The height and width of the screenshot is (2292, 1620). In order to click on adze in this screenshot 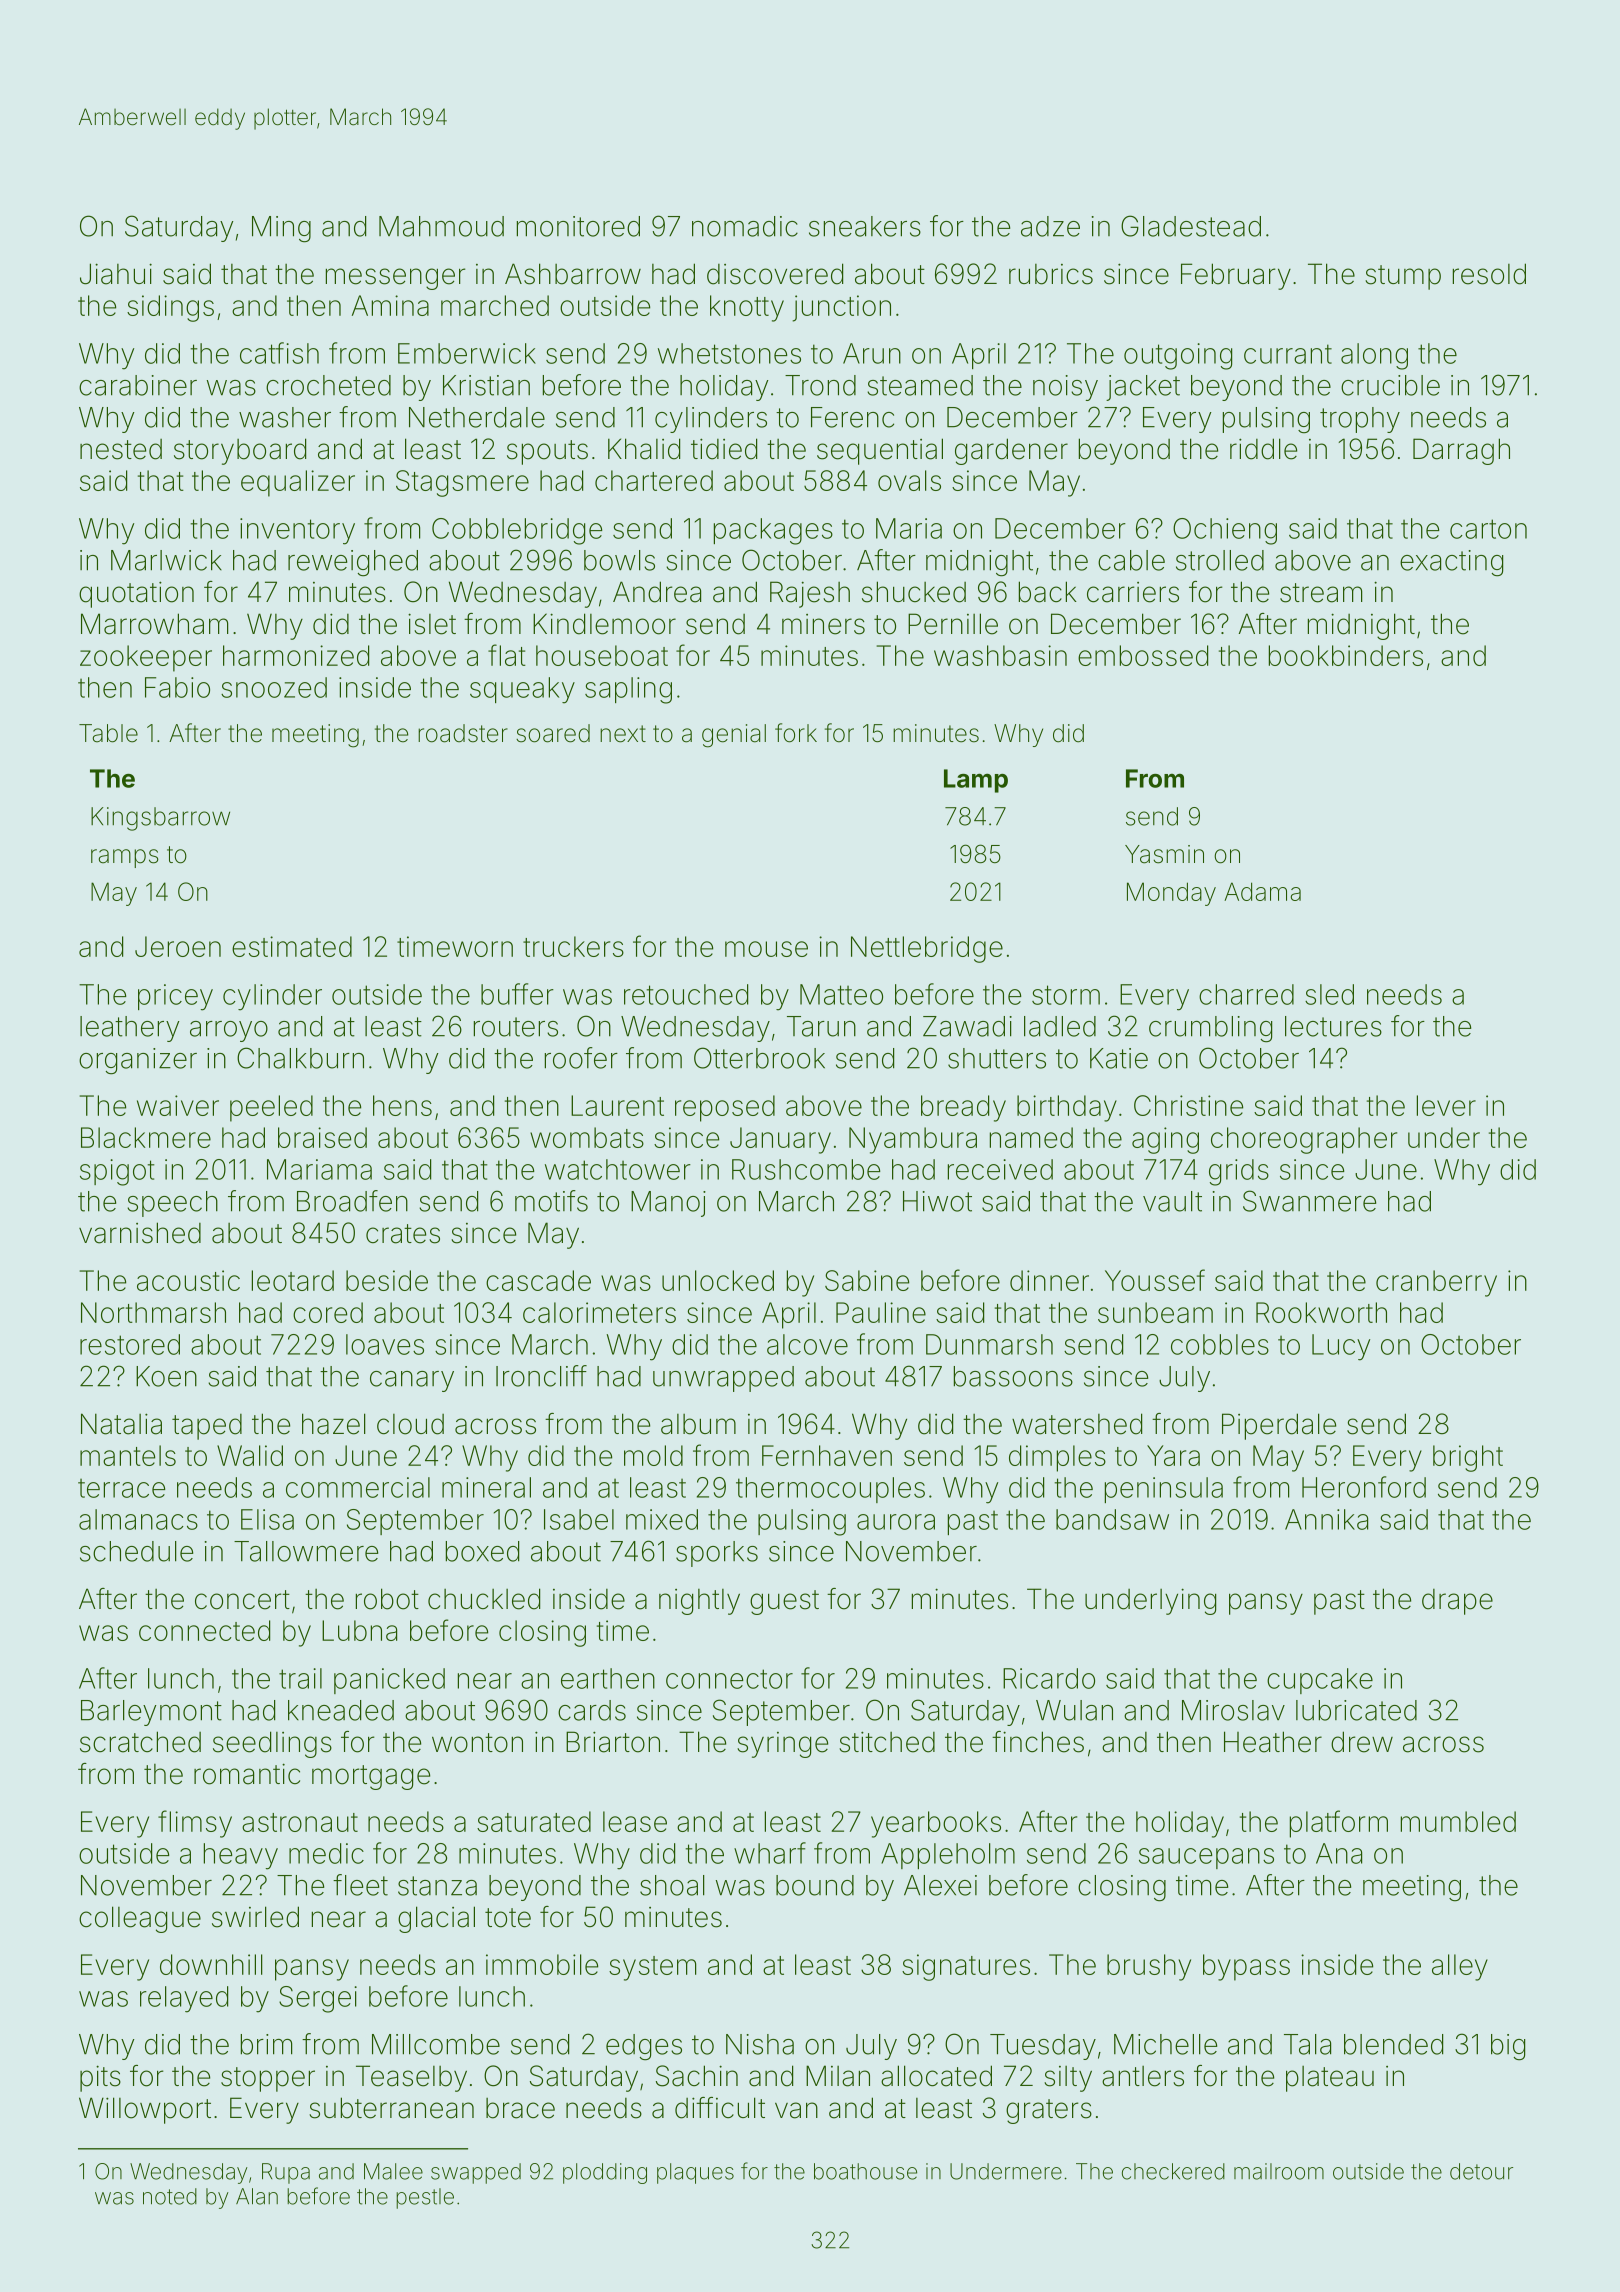, I will do `click(1050, 226)`.
